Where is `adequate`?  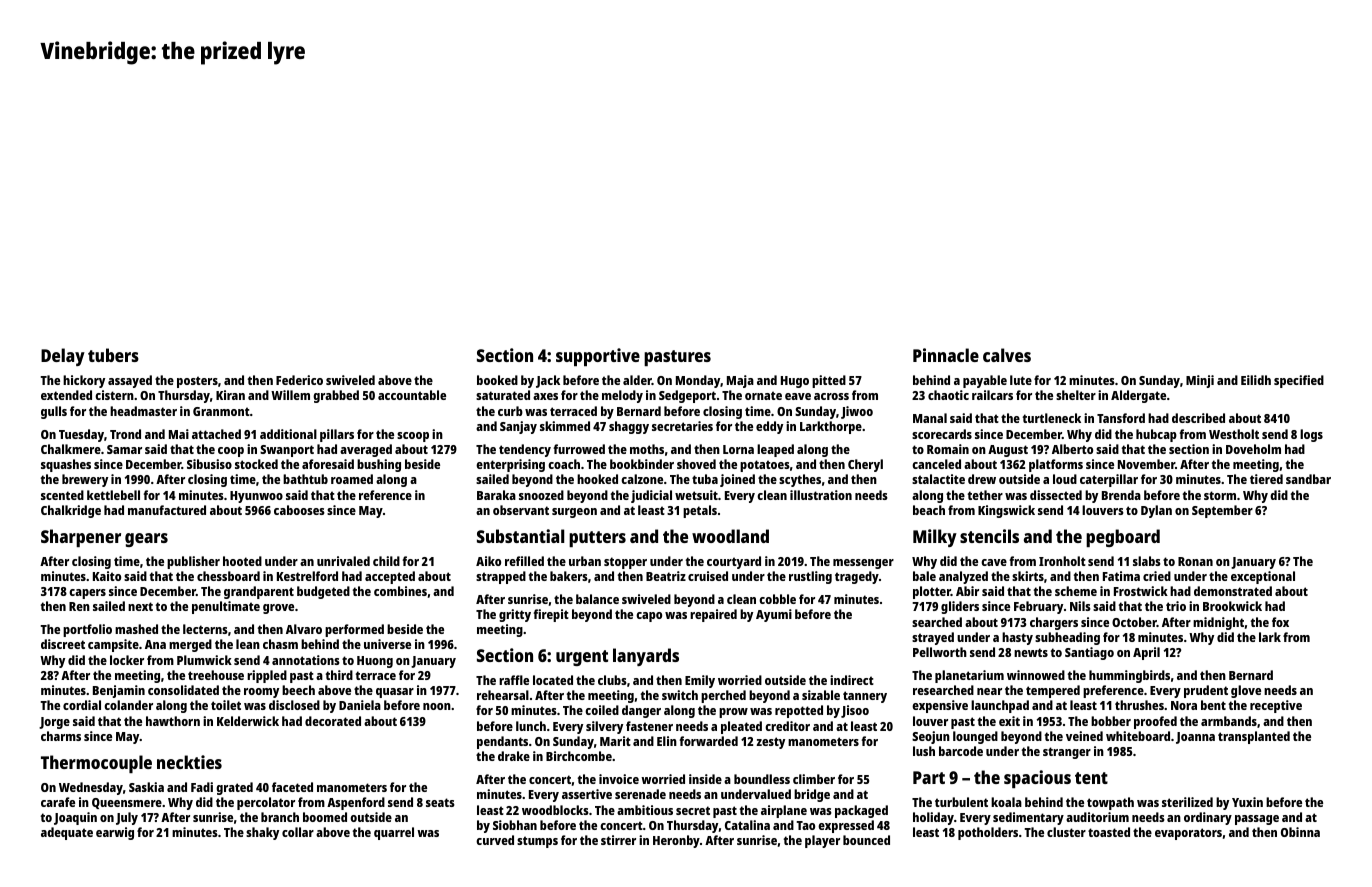
adequate is located at coordinates (67, 833).
